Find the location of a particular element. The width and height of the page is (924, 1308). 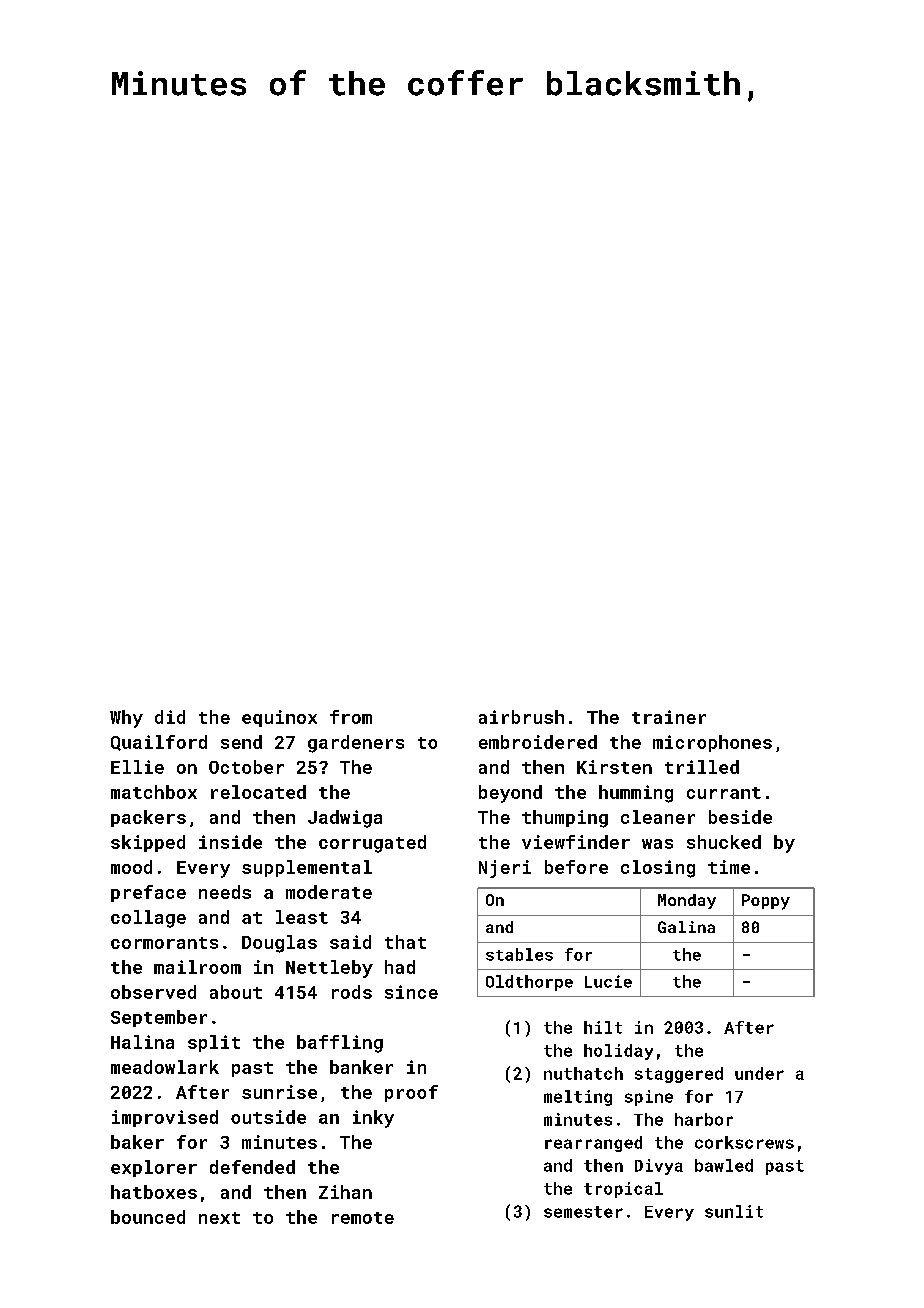

beside is located at coordinates (740, 817).
